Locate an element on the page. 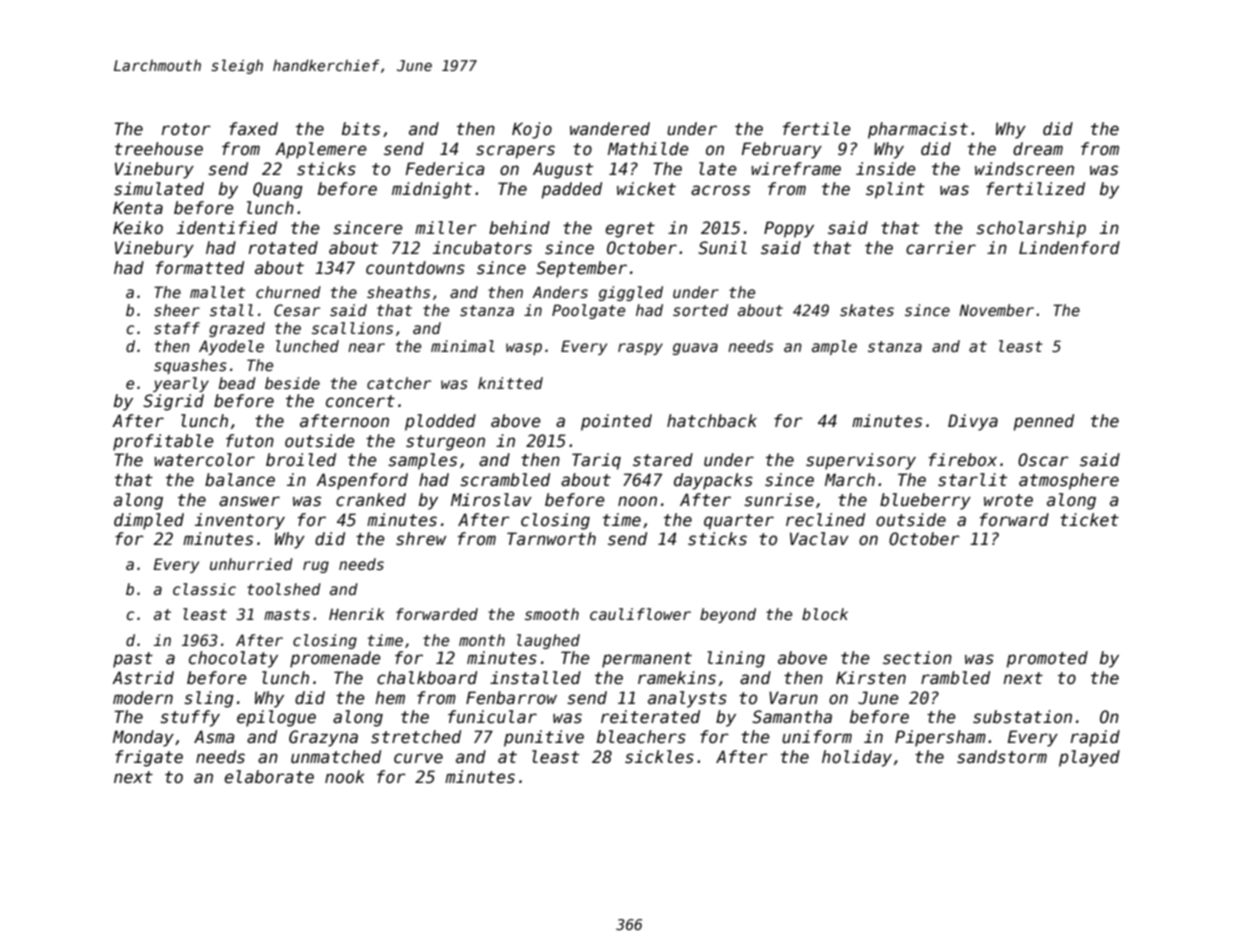 This document has height=952, width=1233. elaborate is located at coordinates (269, 777).
